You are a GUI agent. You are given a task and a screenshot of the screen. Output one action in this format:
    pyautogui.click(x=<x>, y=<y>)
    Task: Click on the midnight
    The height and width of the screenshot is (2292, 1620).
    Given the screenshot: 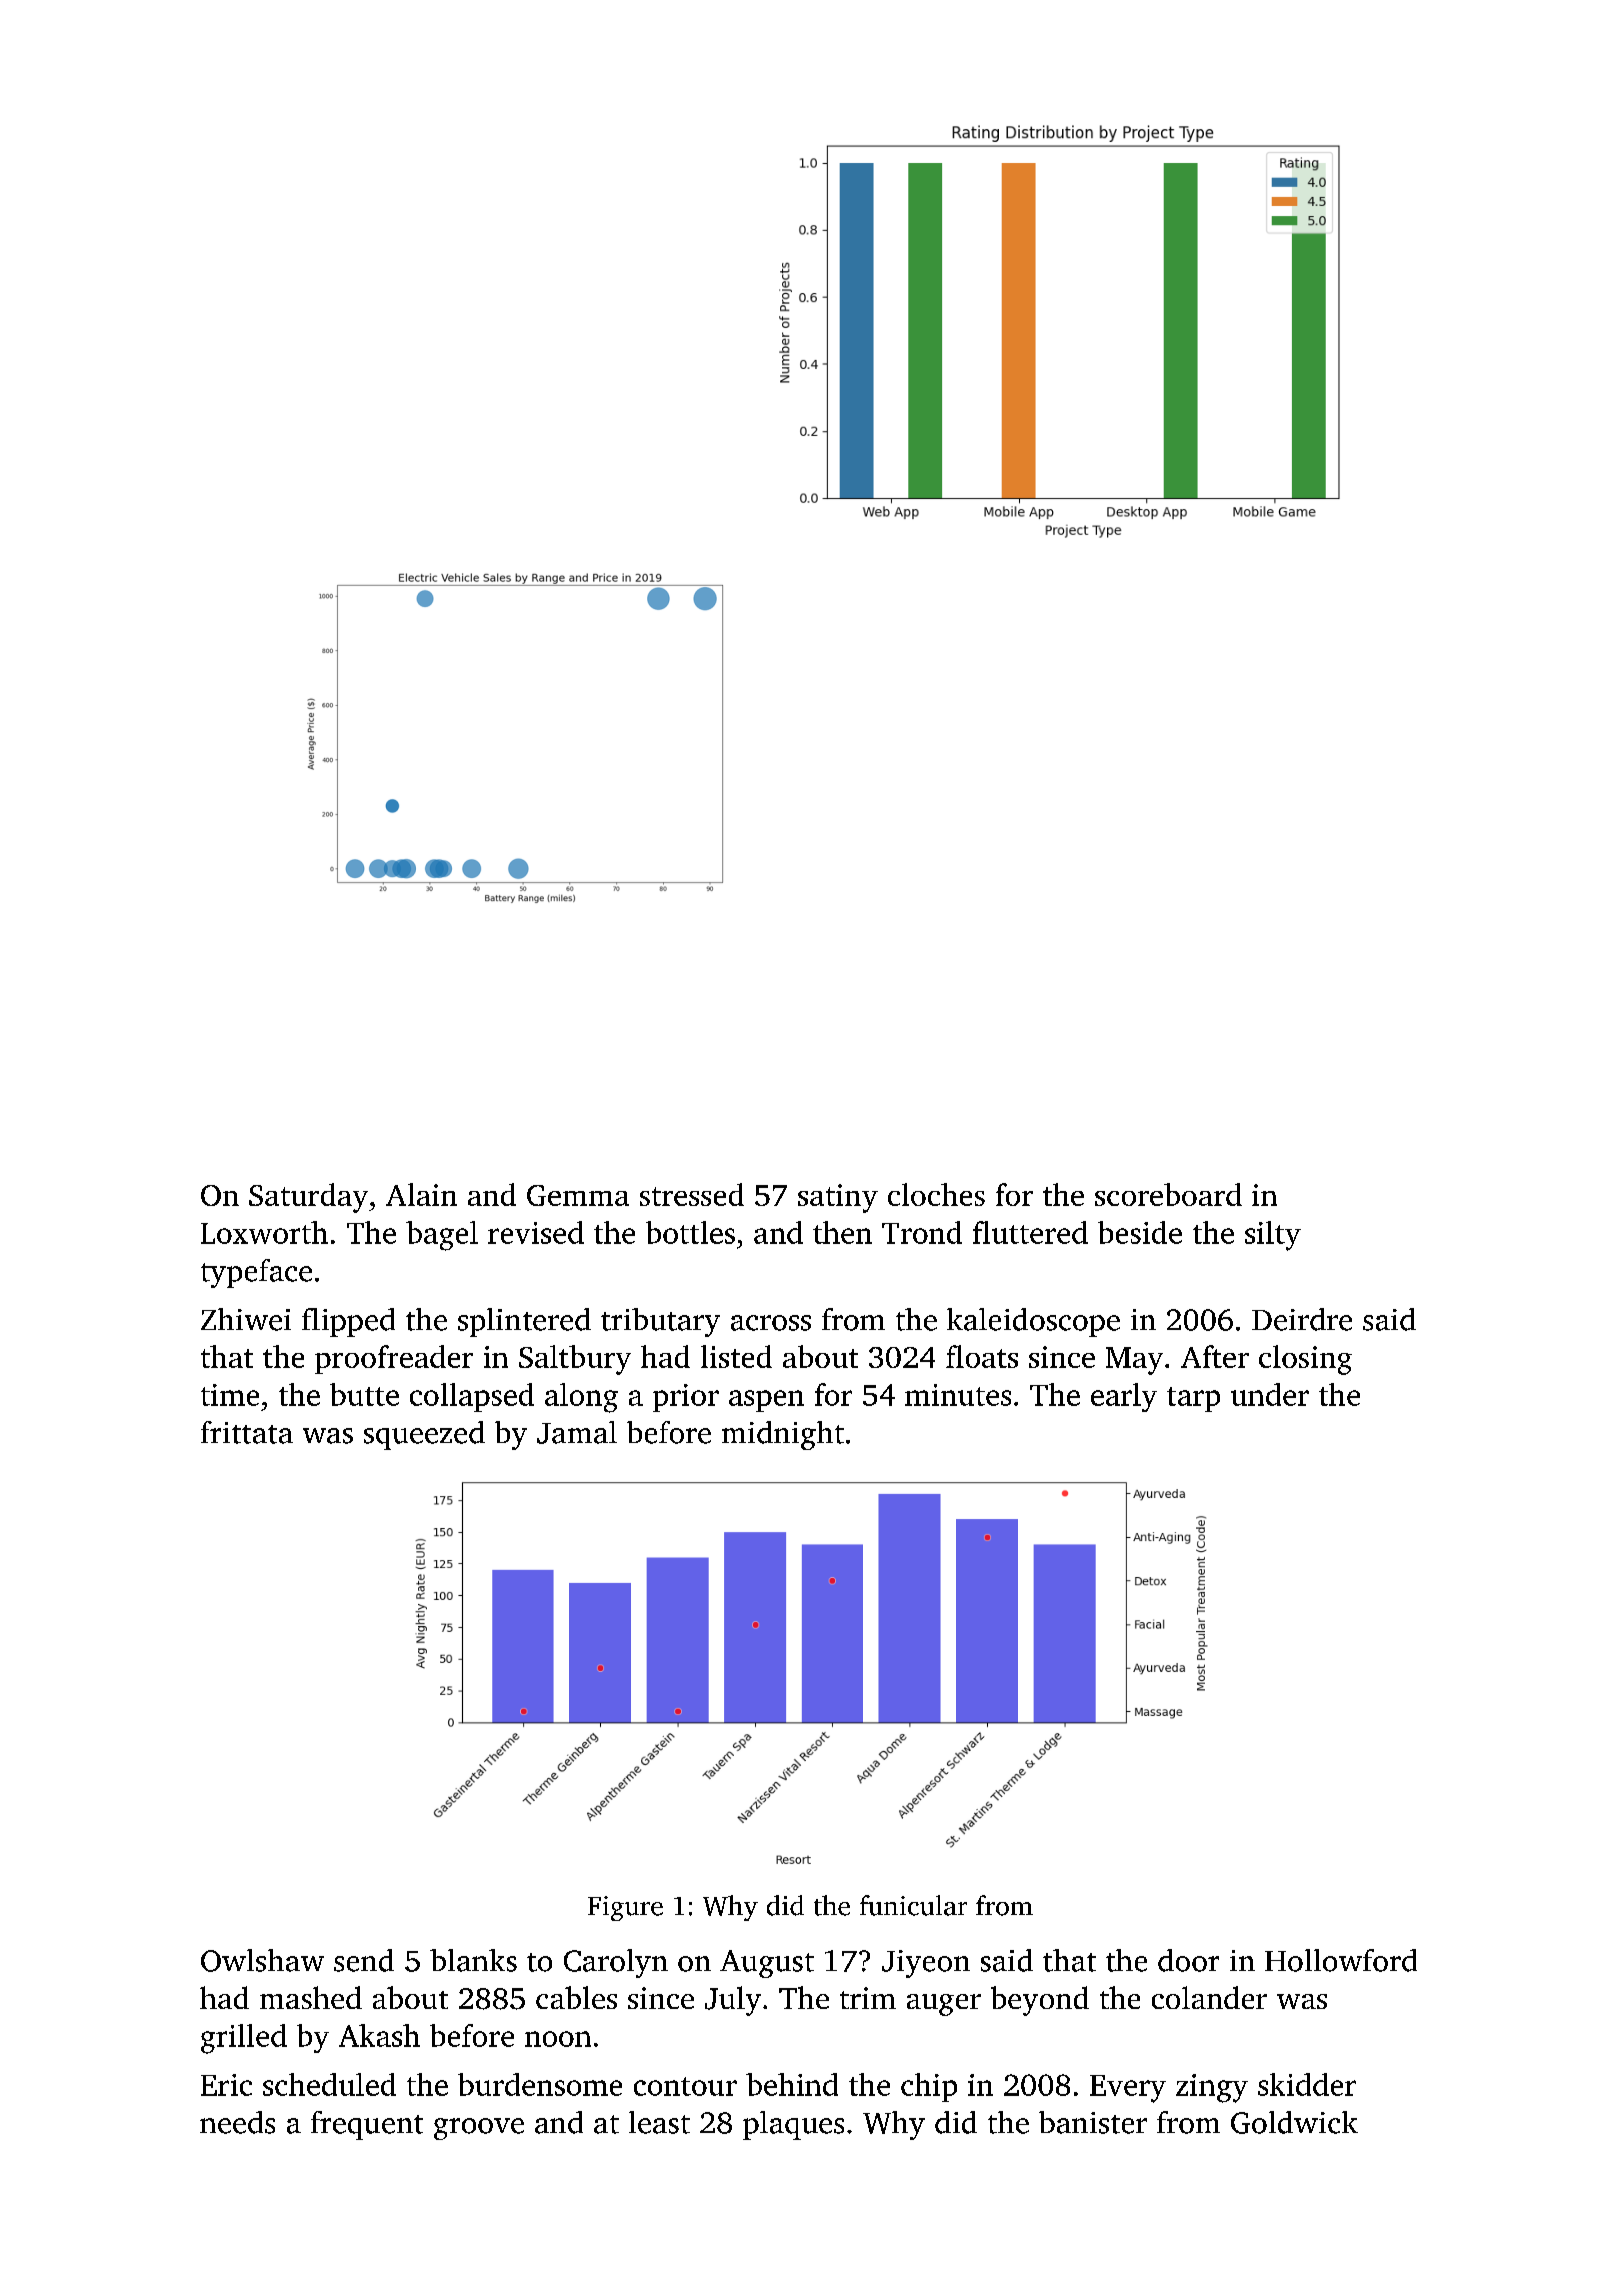 What is the action you would take?
    pyautogui.click(x=783, y=1435)
